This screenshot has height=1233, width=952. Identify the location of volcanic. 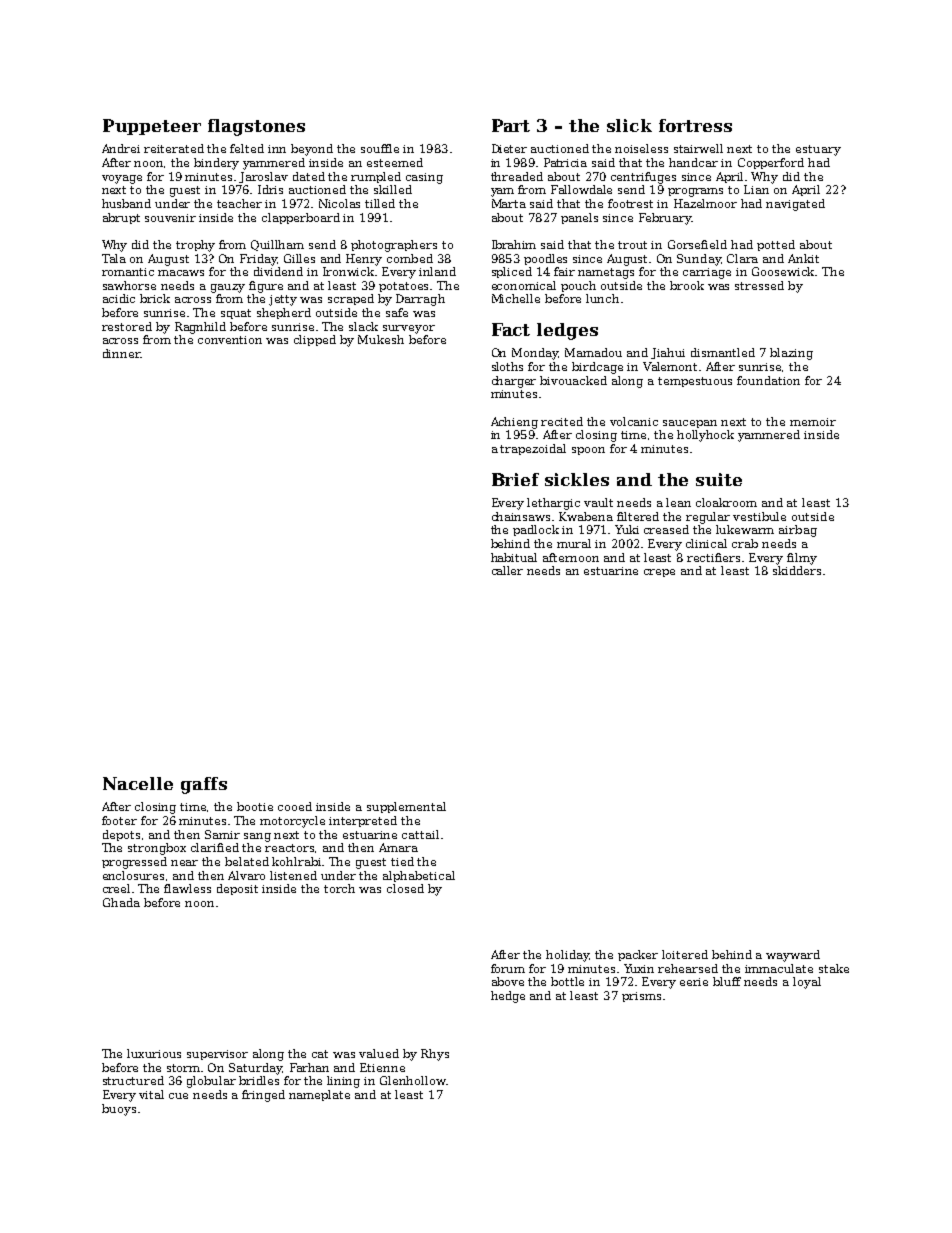
(634, 421).
